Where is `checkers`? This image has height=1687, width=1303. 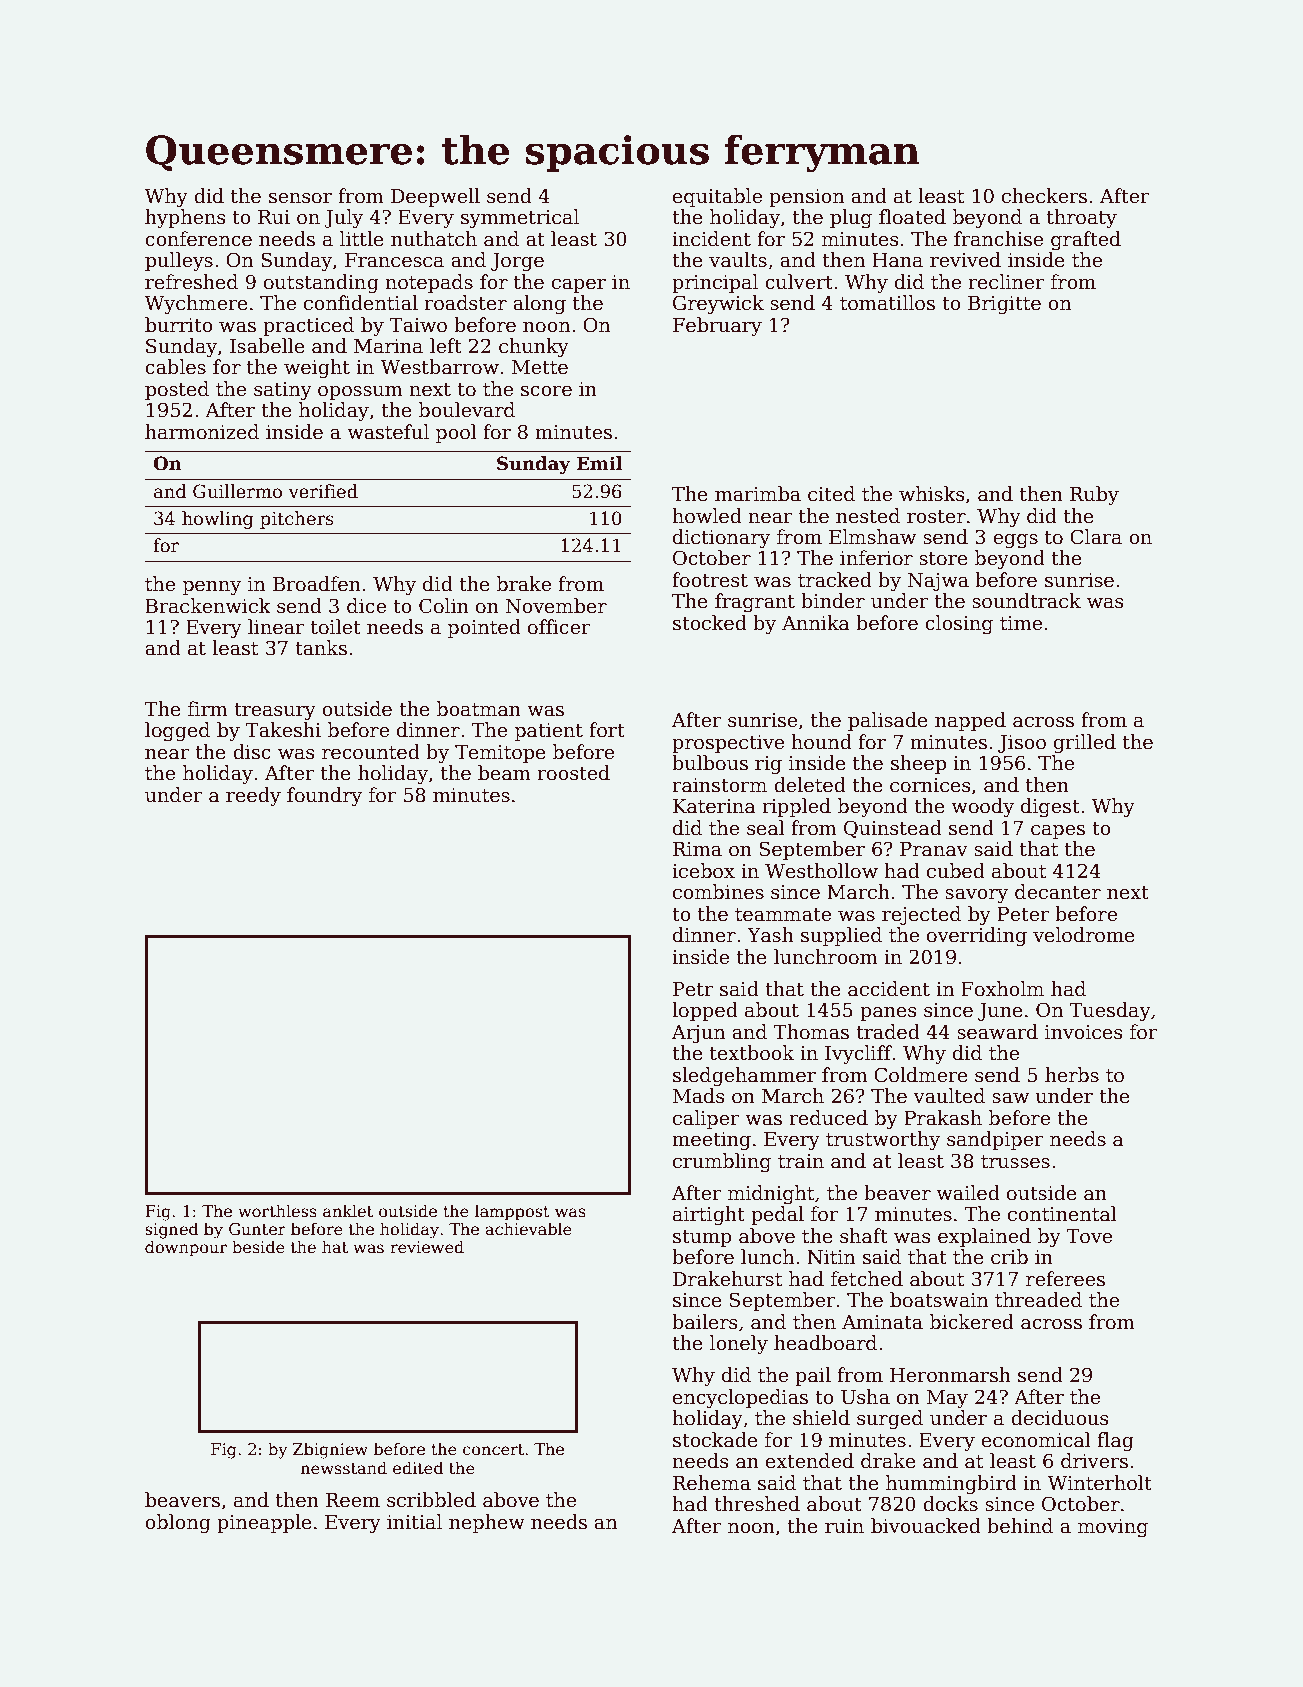 checkers is located at coordinates (1044, 196).
